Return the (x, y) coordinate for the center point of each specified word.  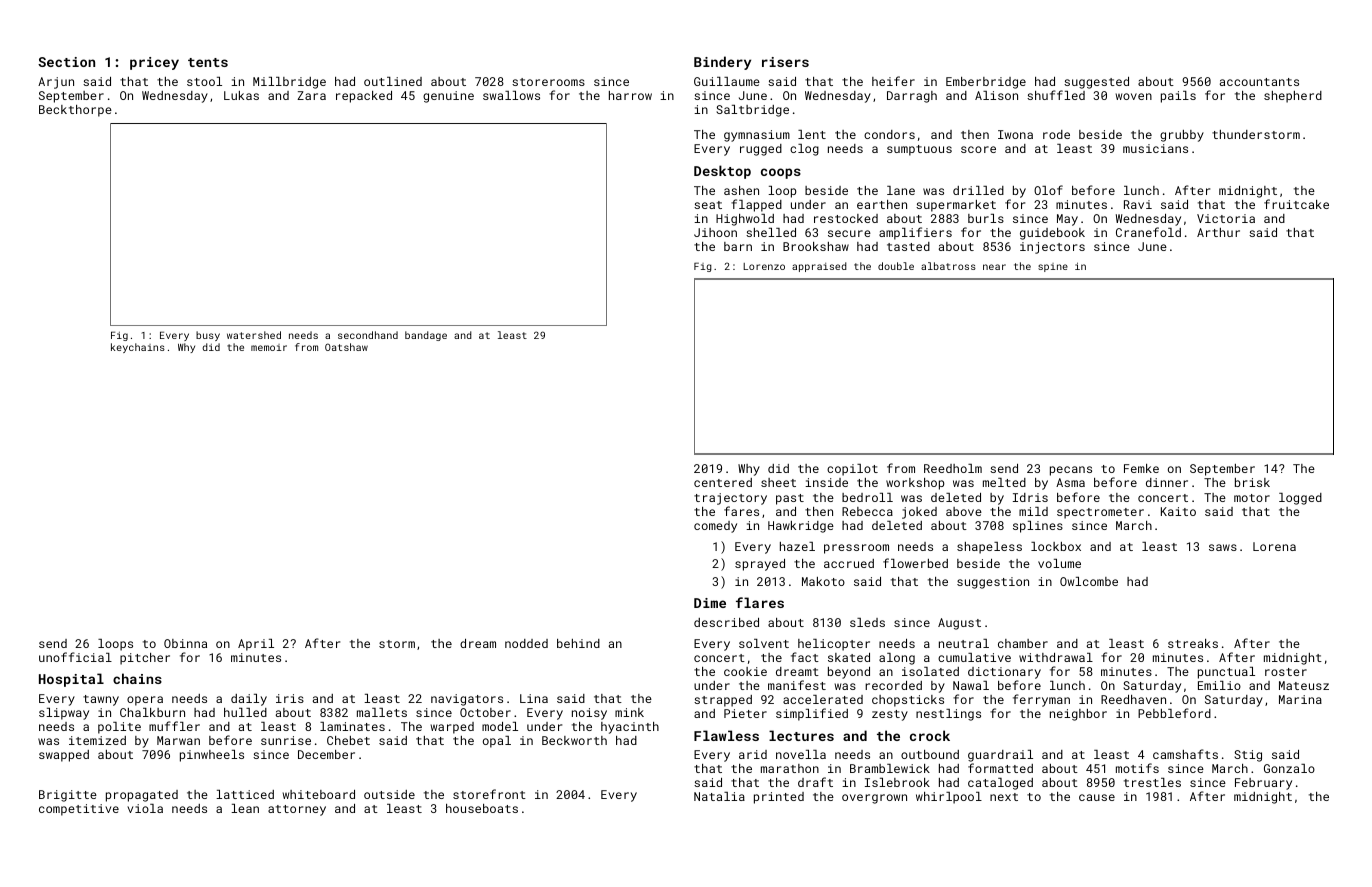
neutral (964, 643)
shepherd (1293, 97)
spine (1053, 267)
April (256, 645)
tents (208, 62)
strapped (723, 701)
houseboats (482, 808)
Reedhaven (1133, 699)
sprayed (760, 565)
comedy (715, 527)
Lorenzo (764, 266)
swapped (64, 756)
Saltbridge (752, 111)
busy (208, 336)
